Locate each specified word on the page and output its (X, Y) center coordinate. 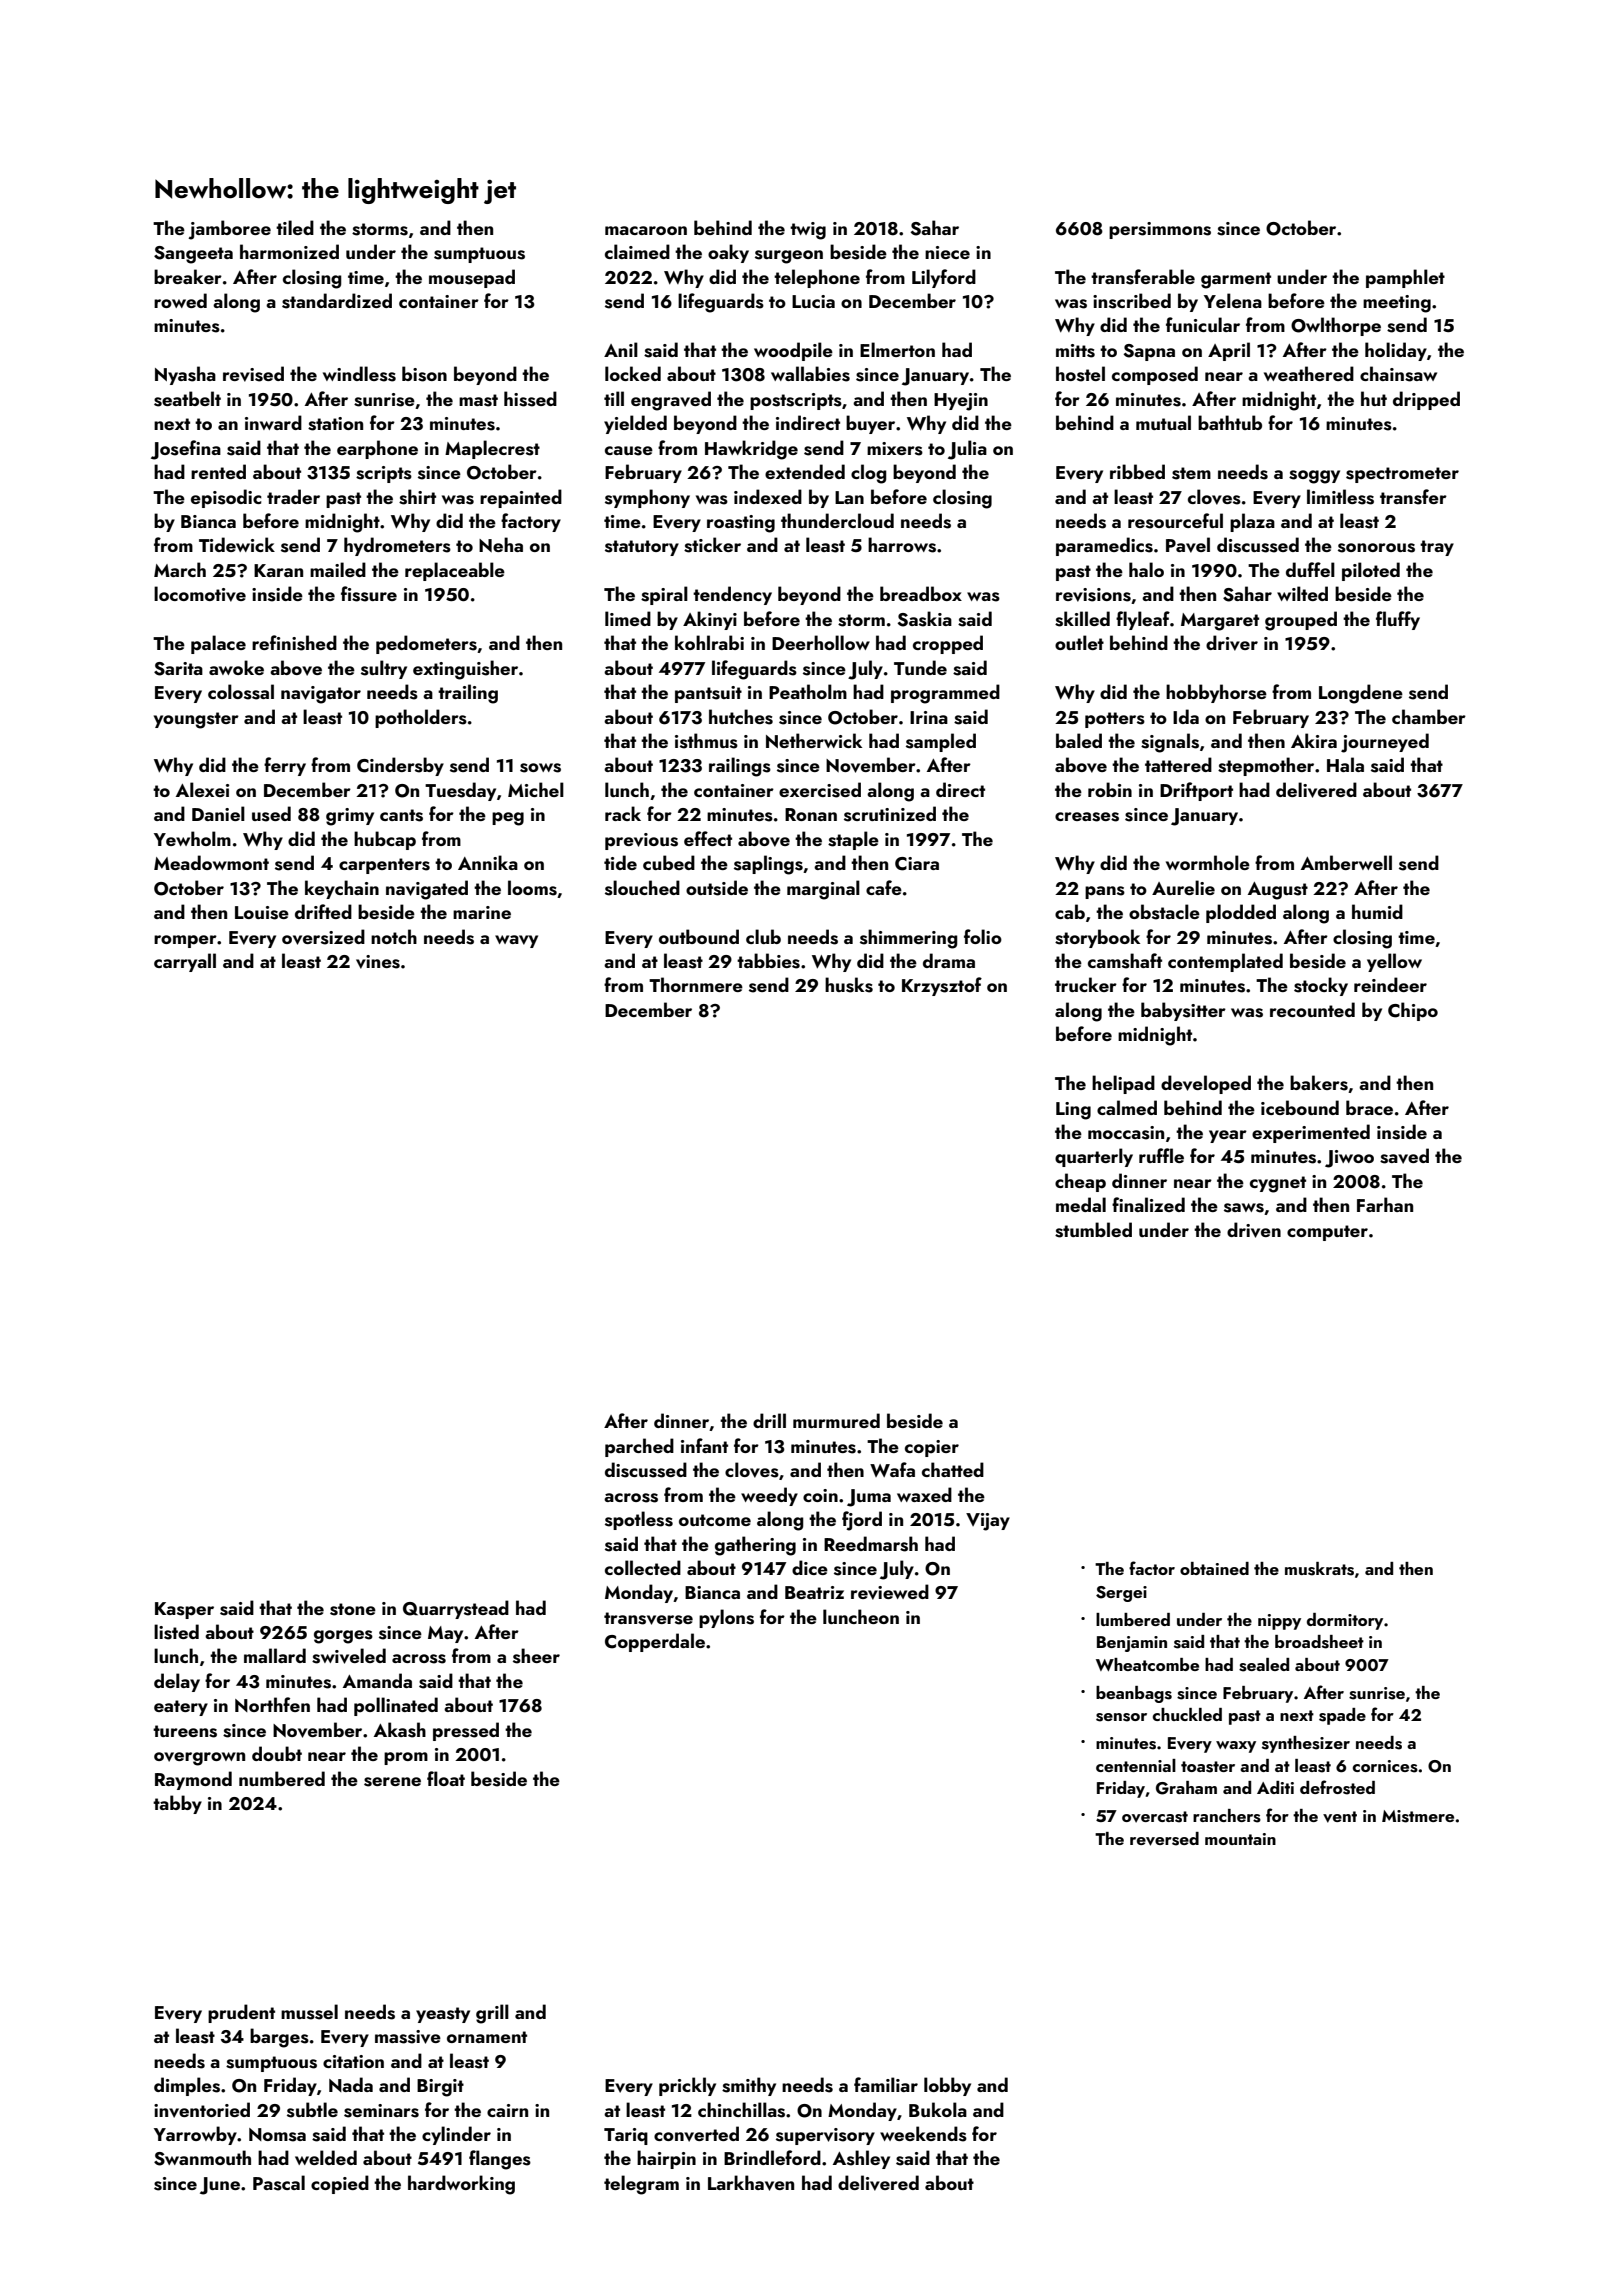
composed (1155, 375)
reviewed (890, 1592)
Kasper (184, 1610)
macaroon (646, 230)
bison (424, 374)
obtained (1214, 1568)
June (220, 2186)
